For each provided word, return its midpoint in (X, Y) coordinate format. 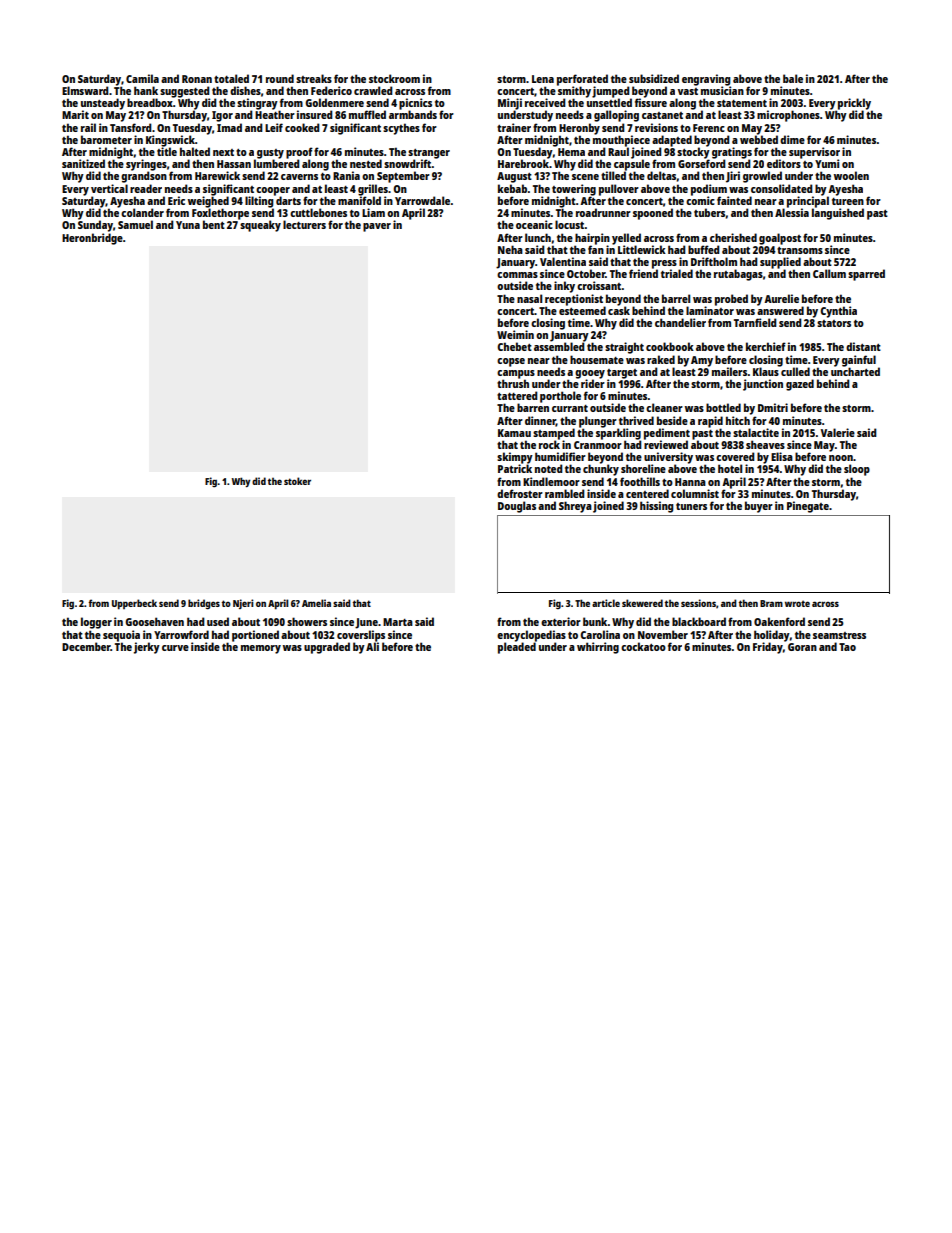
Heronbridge (92, 239)
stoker (297, 481)
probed (731, 300)
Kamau (514, 433)
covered (735, 456)
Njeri (243, 604)
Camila (142, 78)
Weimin (515, 334)
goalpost (780, 239)
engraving (706, 80)
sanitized (83, 163)
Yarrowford (181, 634)
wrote (797, 603)
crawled (373, 90)
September (403, 177)
